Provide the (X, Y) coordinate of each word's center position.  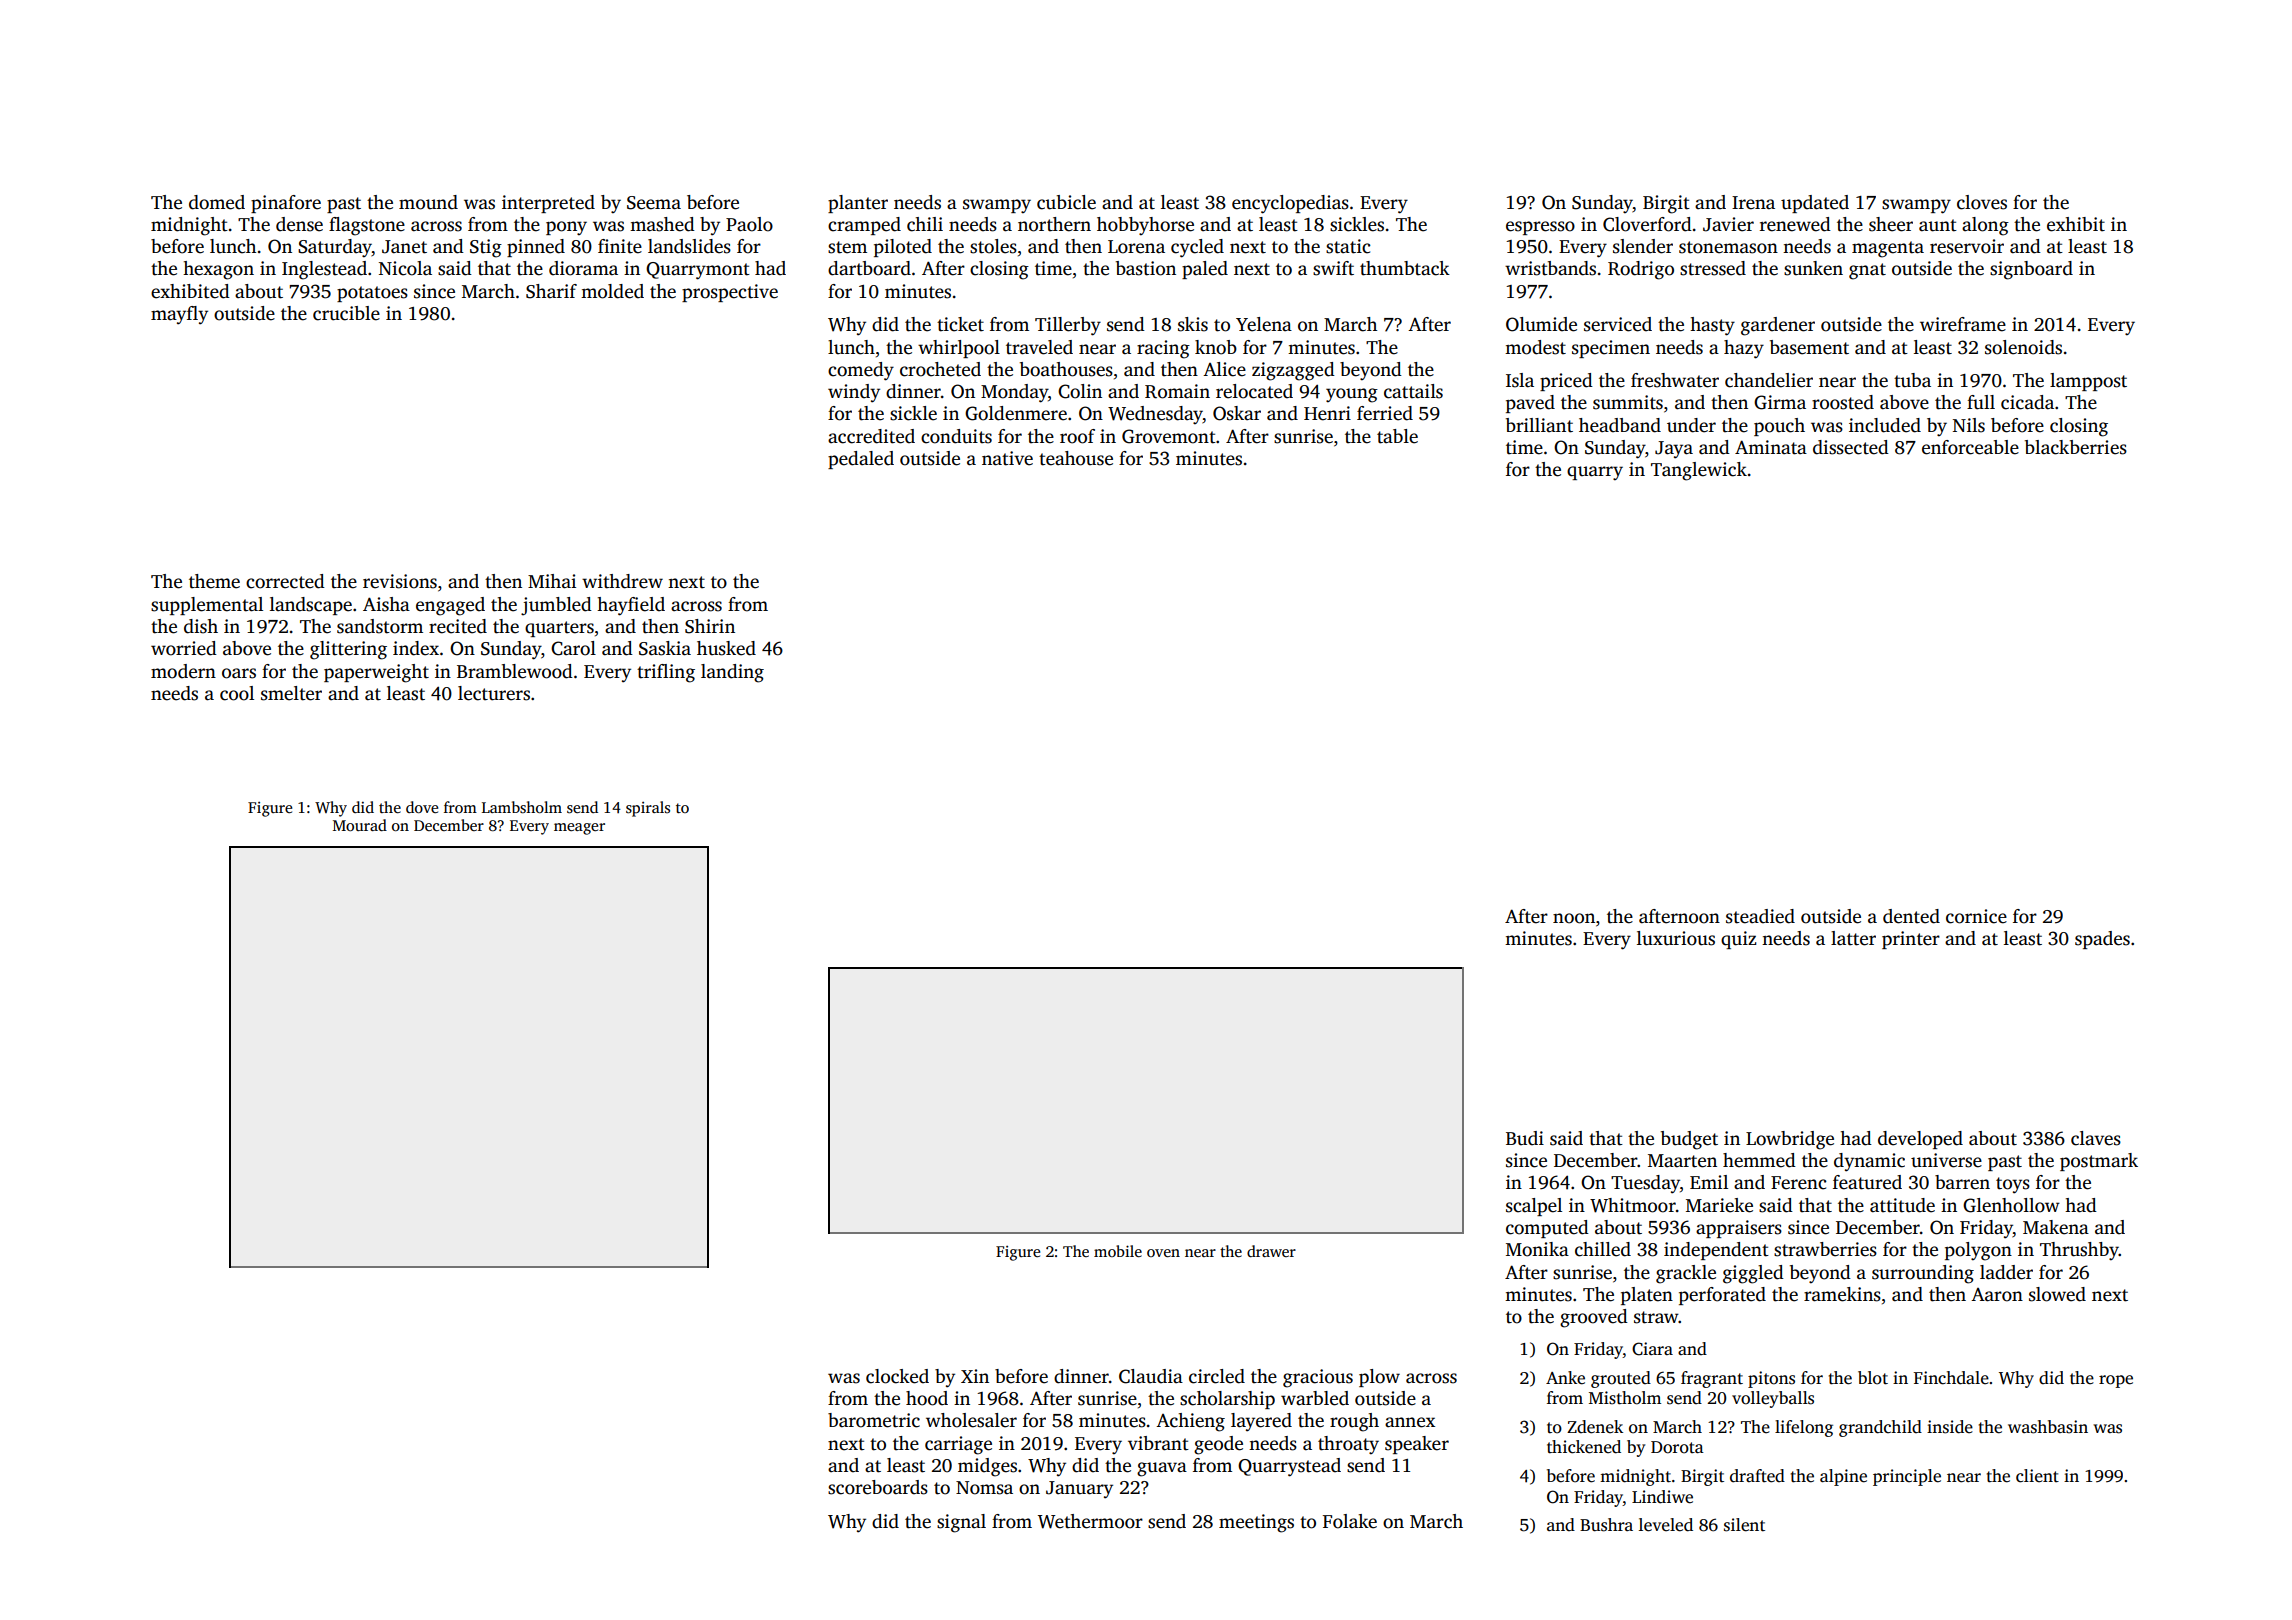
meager (579, 829)
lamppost (2088, 382)
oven (1163, 1253)
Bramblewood (515, 671)
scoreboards (878, 1487)
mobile (1118, 1251)
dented (1911, 916)
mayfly (179, 315)
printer (1911, 940)
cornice (1976, 916)
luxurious (1676, 938)
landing (732, 673)
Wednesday (1155, 415)
